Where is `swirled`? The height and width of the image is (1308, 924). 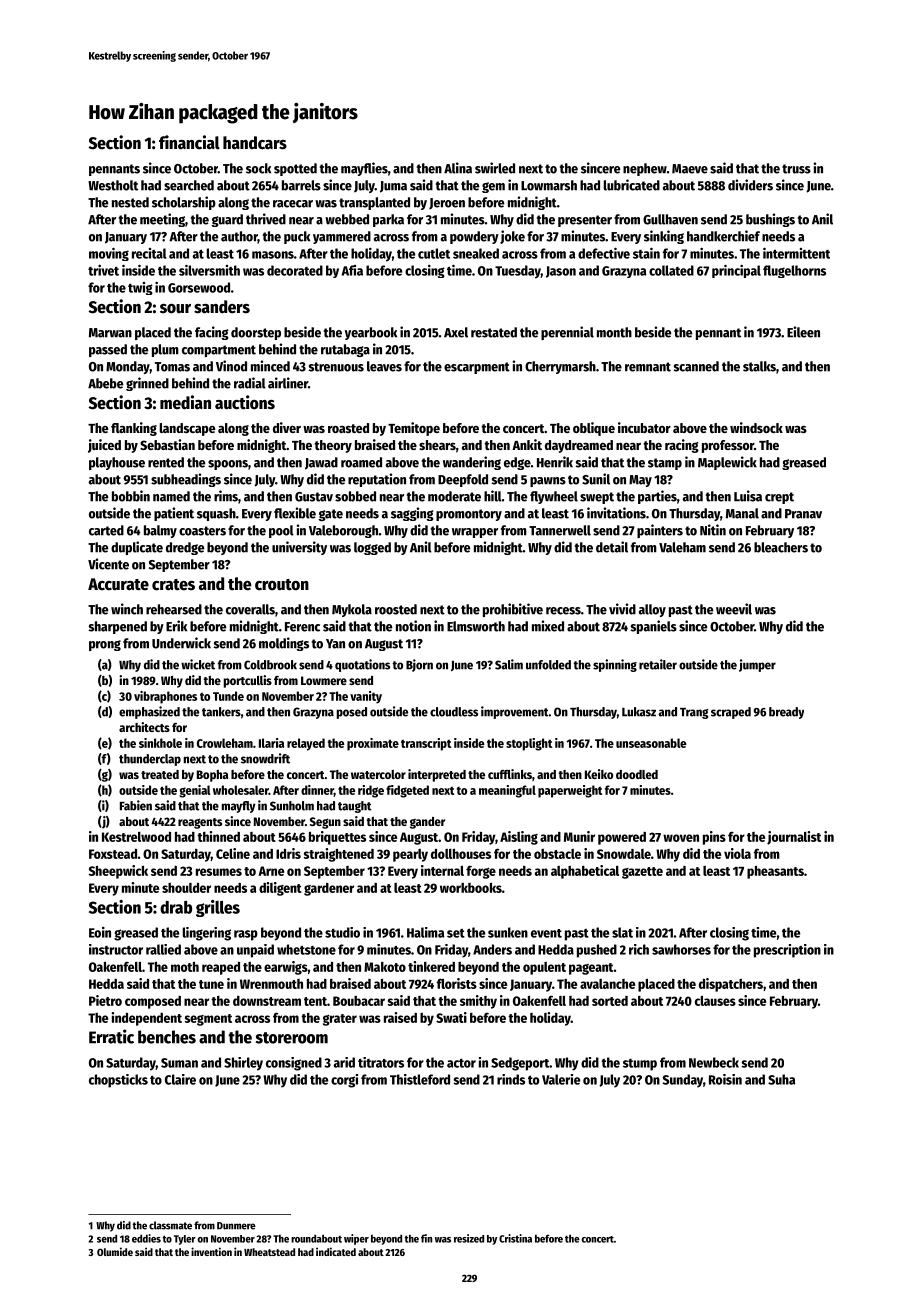 swirled is located at coordinates (495, 168).
